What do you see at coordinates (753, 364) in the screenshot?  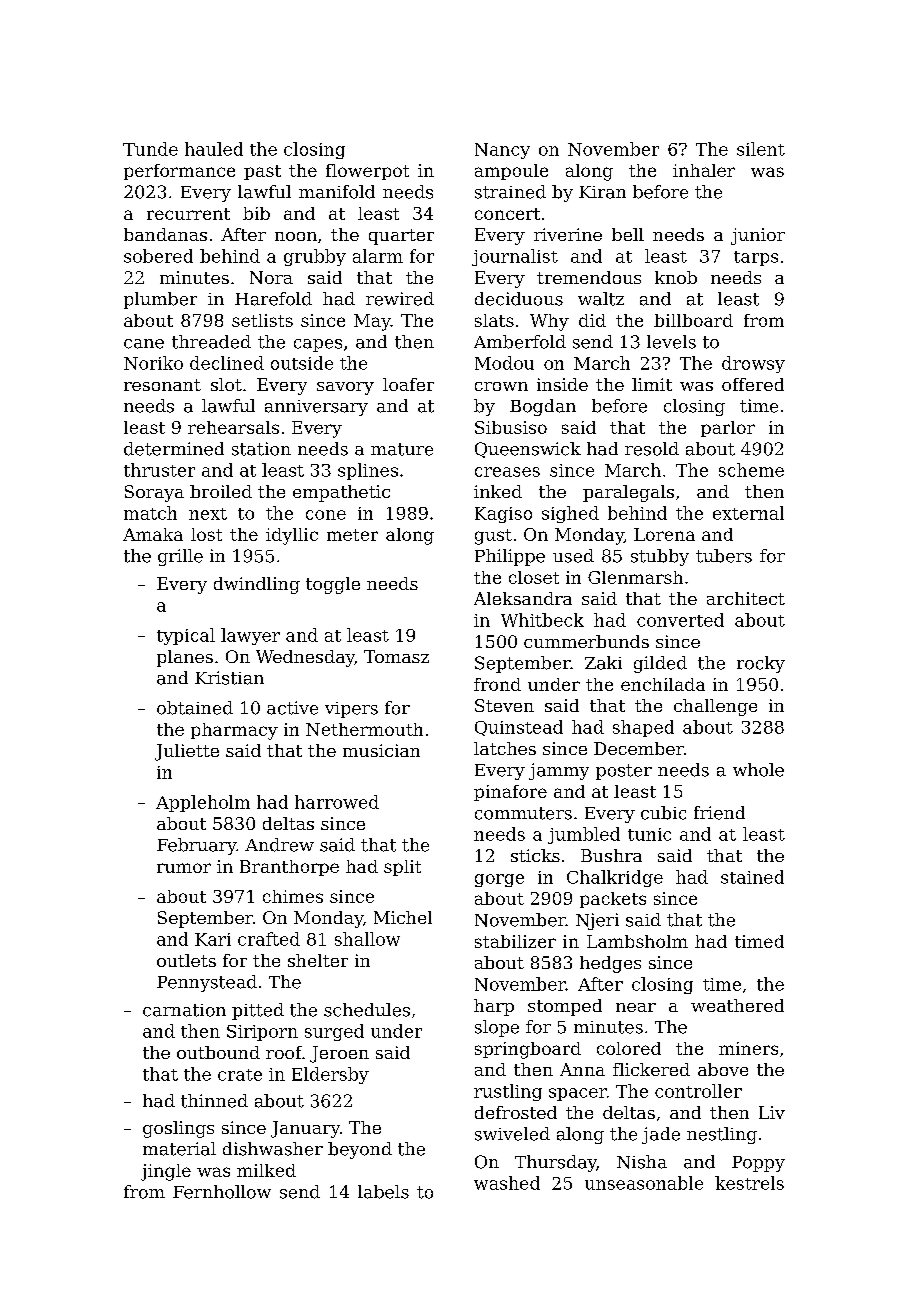 I see `drowsy` at bounding box center [753, 364].
